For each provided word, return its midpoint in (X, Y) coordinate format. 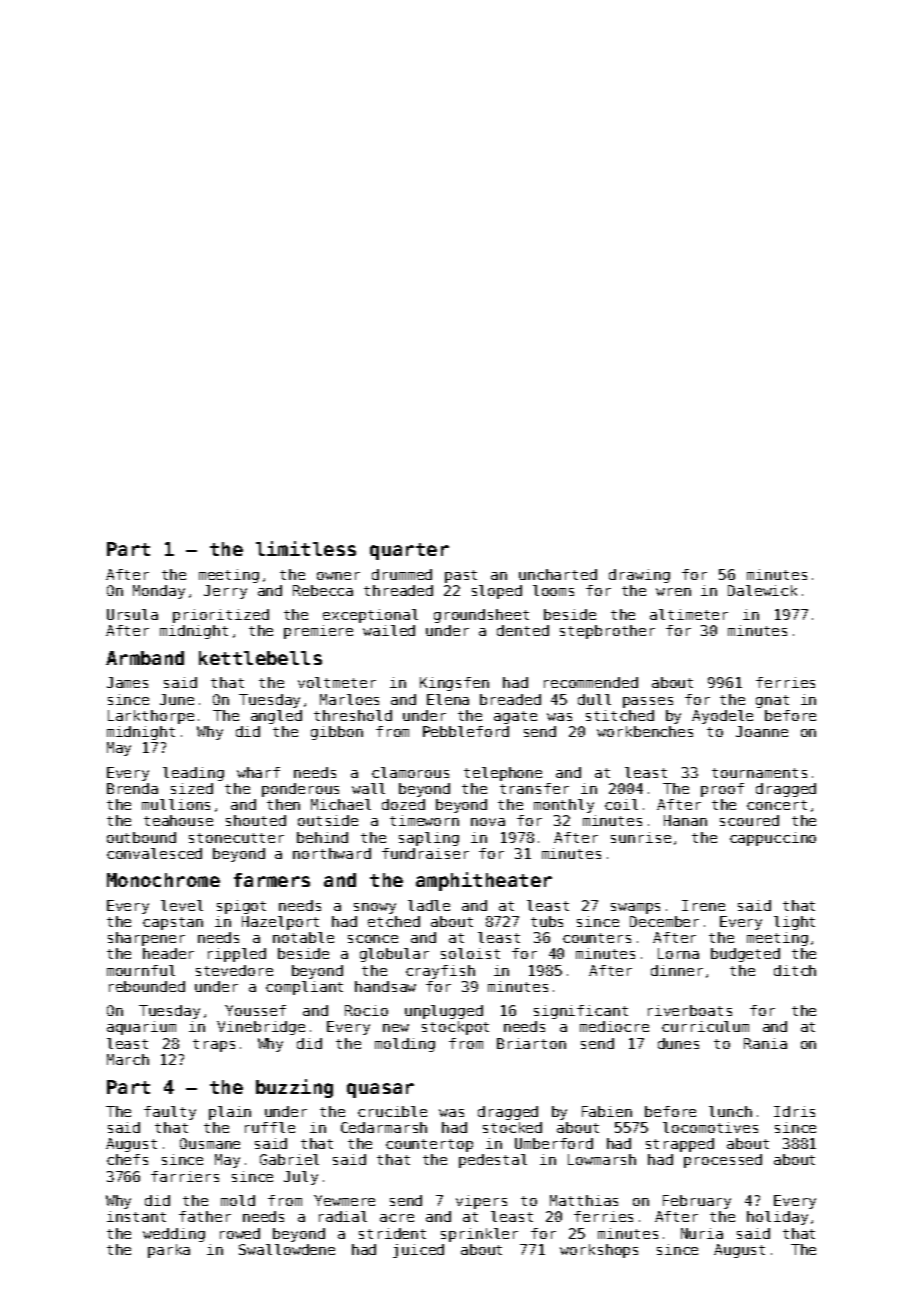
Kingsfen (454, 684)
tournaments (759, 773)
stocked (512, 1127)
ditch (795, 970)
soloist (470, 953)
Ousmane (210, 1143)
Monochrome (163, 880)
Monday (159, 592)
